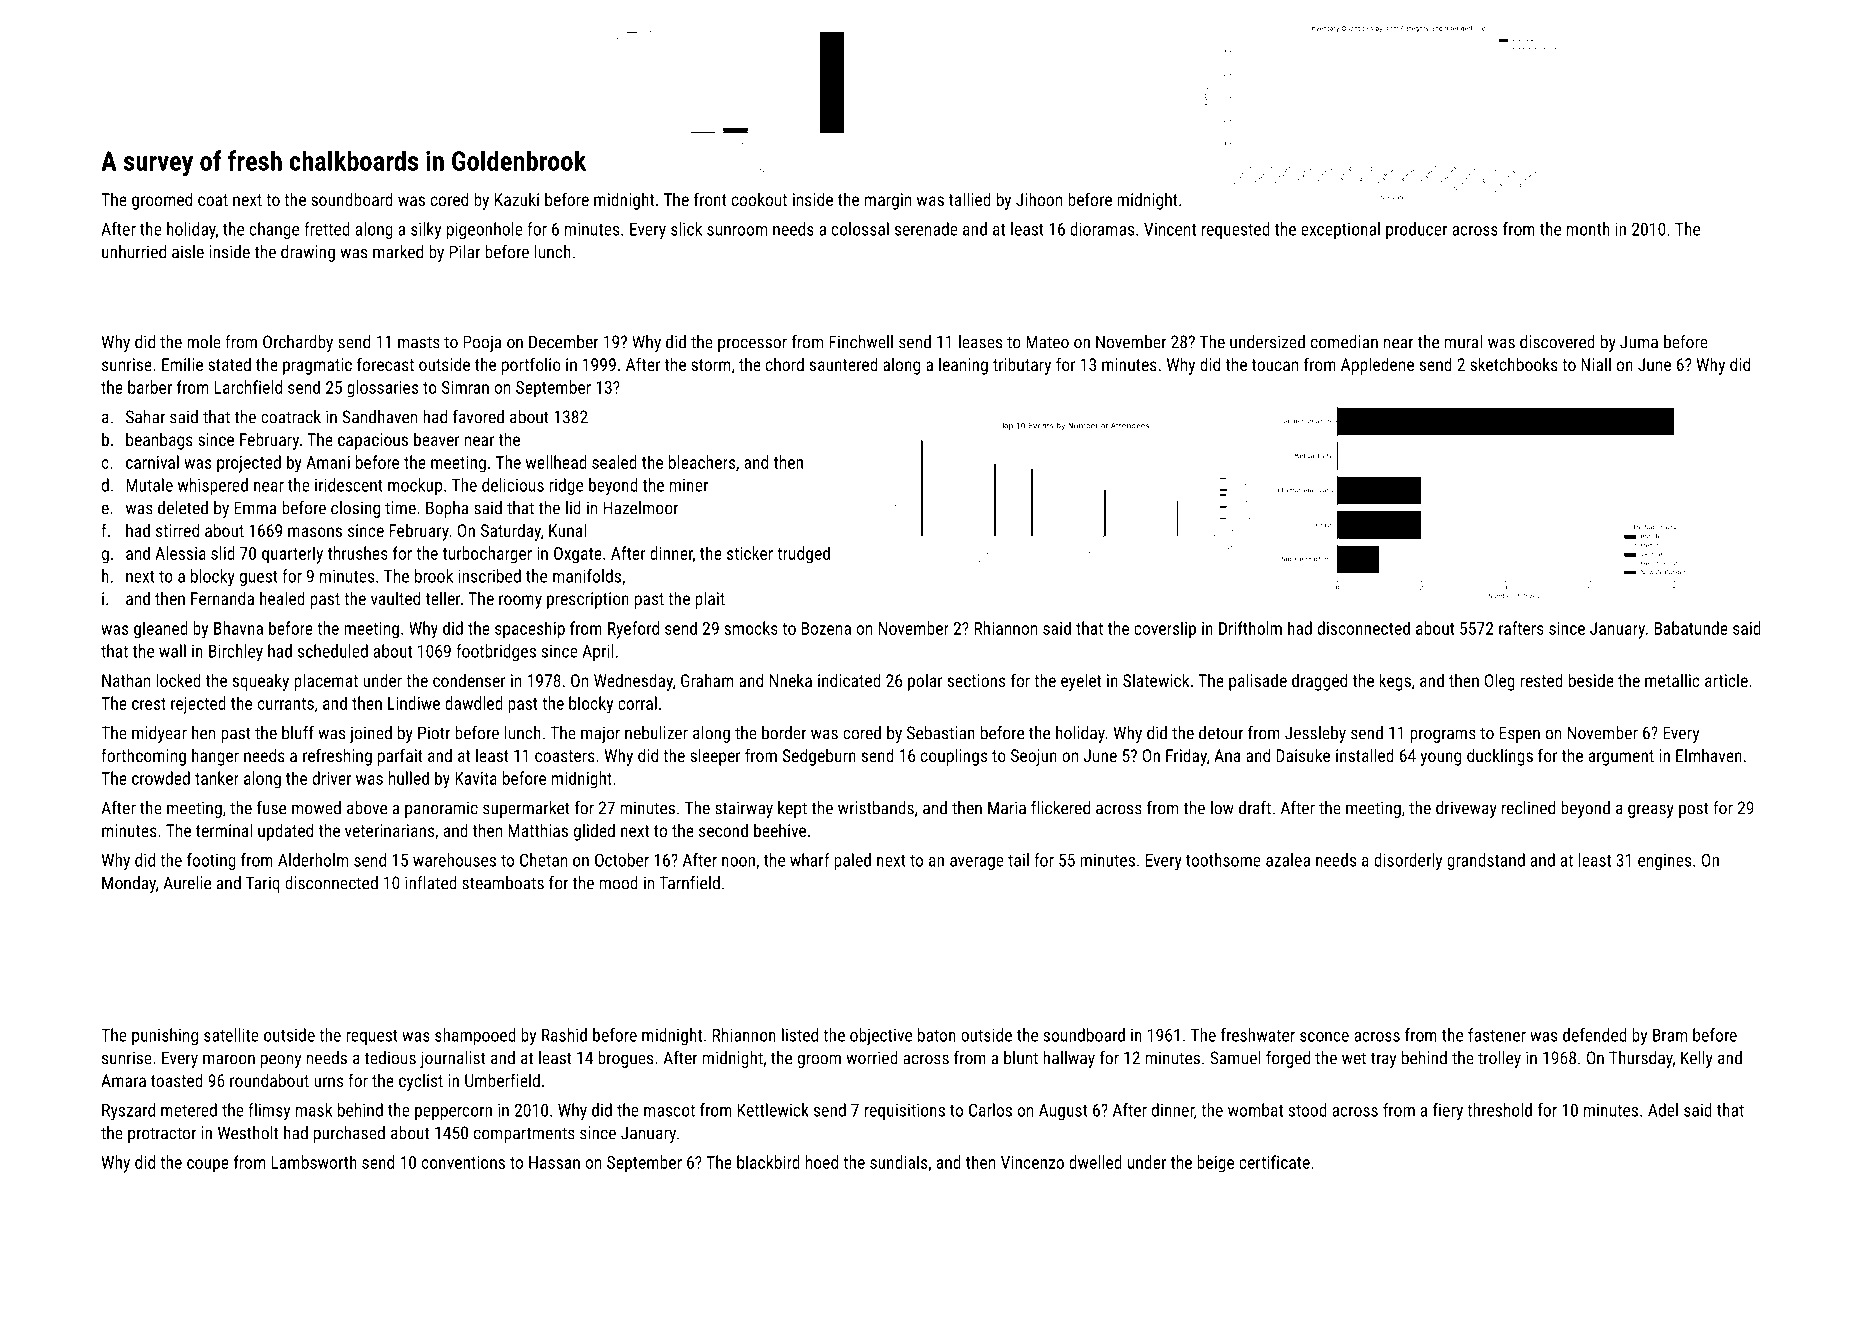 Image resolution: width=1868 pixels, height=1321 pixels. Describe the element at coordinates (208, 1166) in the document. I see `coupe` at that location.
